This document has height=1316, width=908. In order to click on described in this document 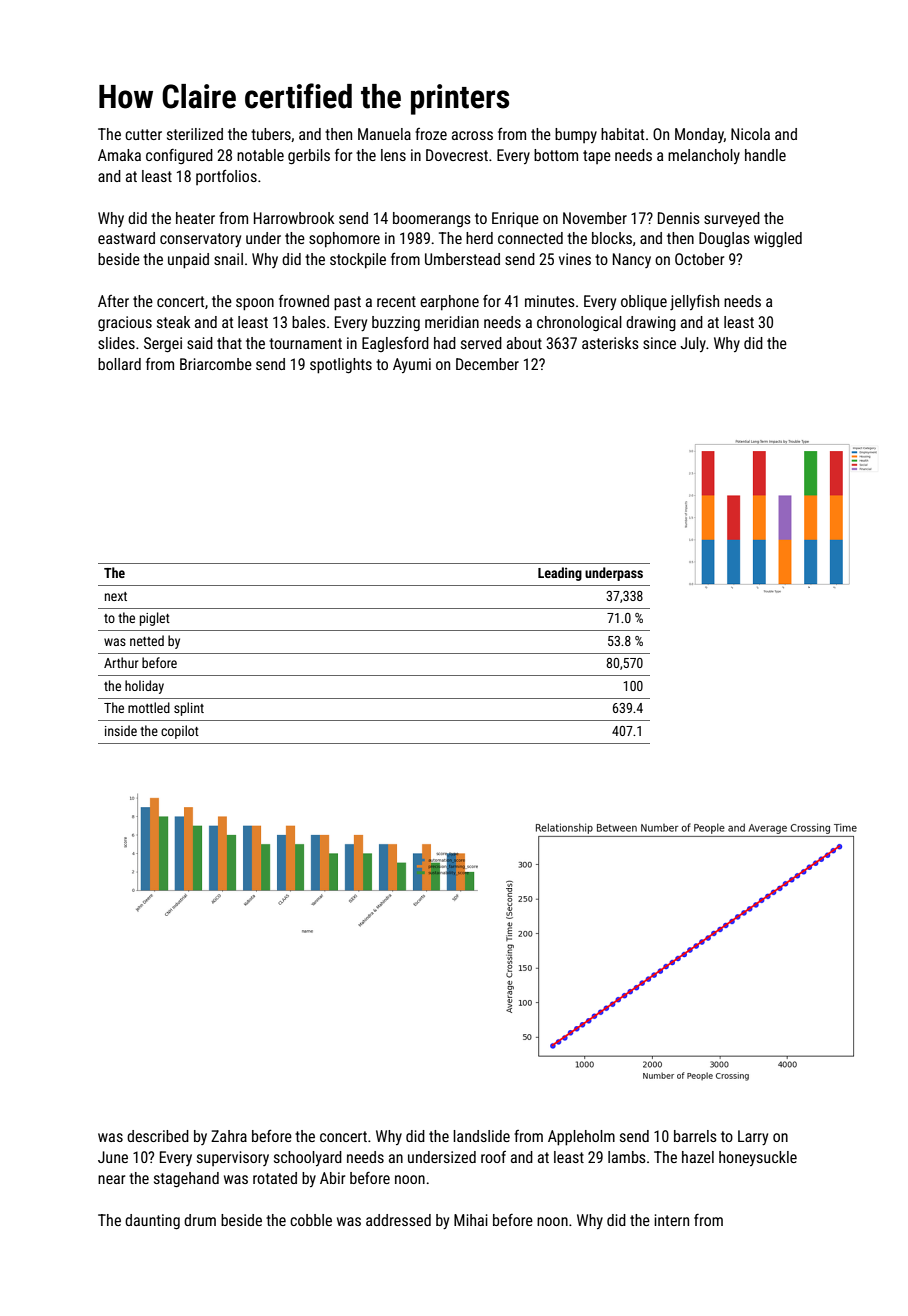, I will do `click(158, 1136)`.
